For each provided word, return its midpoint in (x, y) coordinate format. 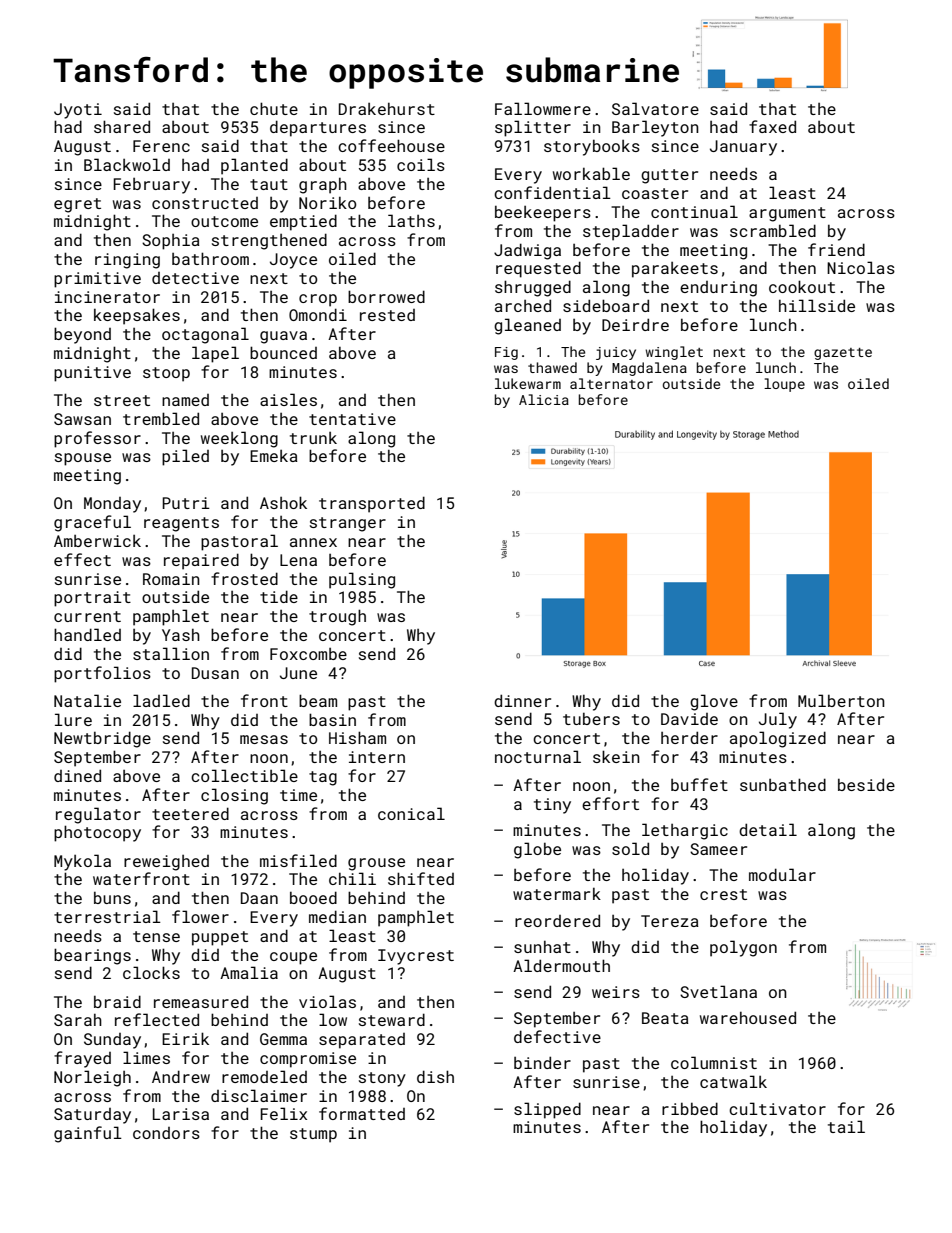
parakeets (675, 270)
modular (782, 874)
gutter (669, 176)
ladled (161, 700)
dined (77, 775)
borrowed (386, 296)
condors (166, 1133)
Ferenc (161, 146)
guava (283, 337)
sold (630, 848)
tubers (591, 719)
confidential (552, 192)
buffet (699, 784)
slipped (547, 1110)
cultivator (777, 1108)
